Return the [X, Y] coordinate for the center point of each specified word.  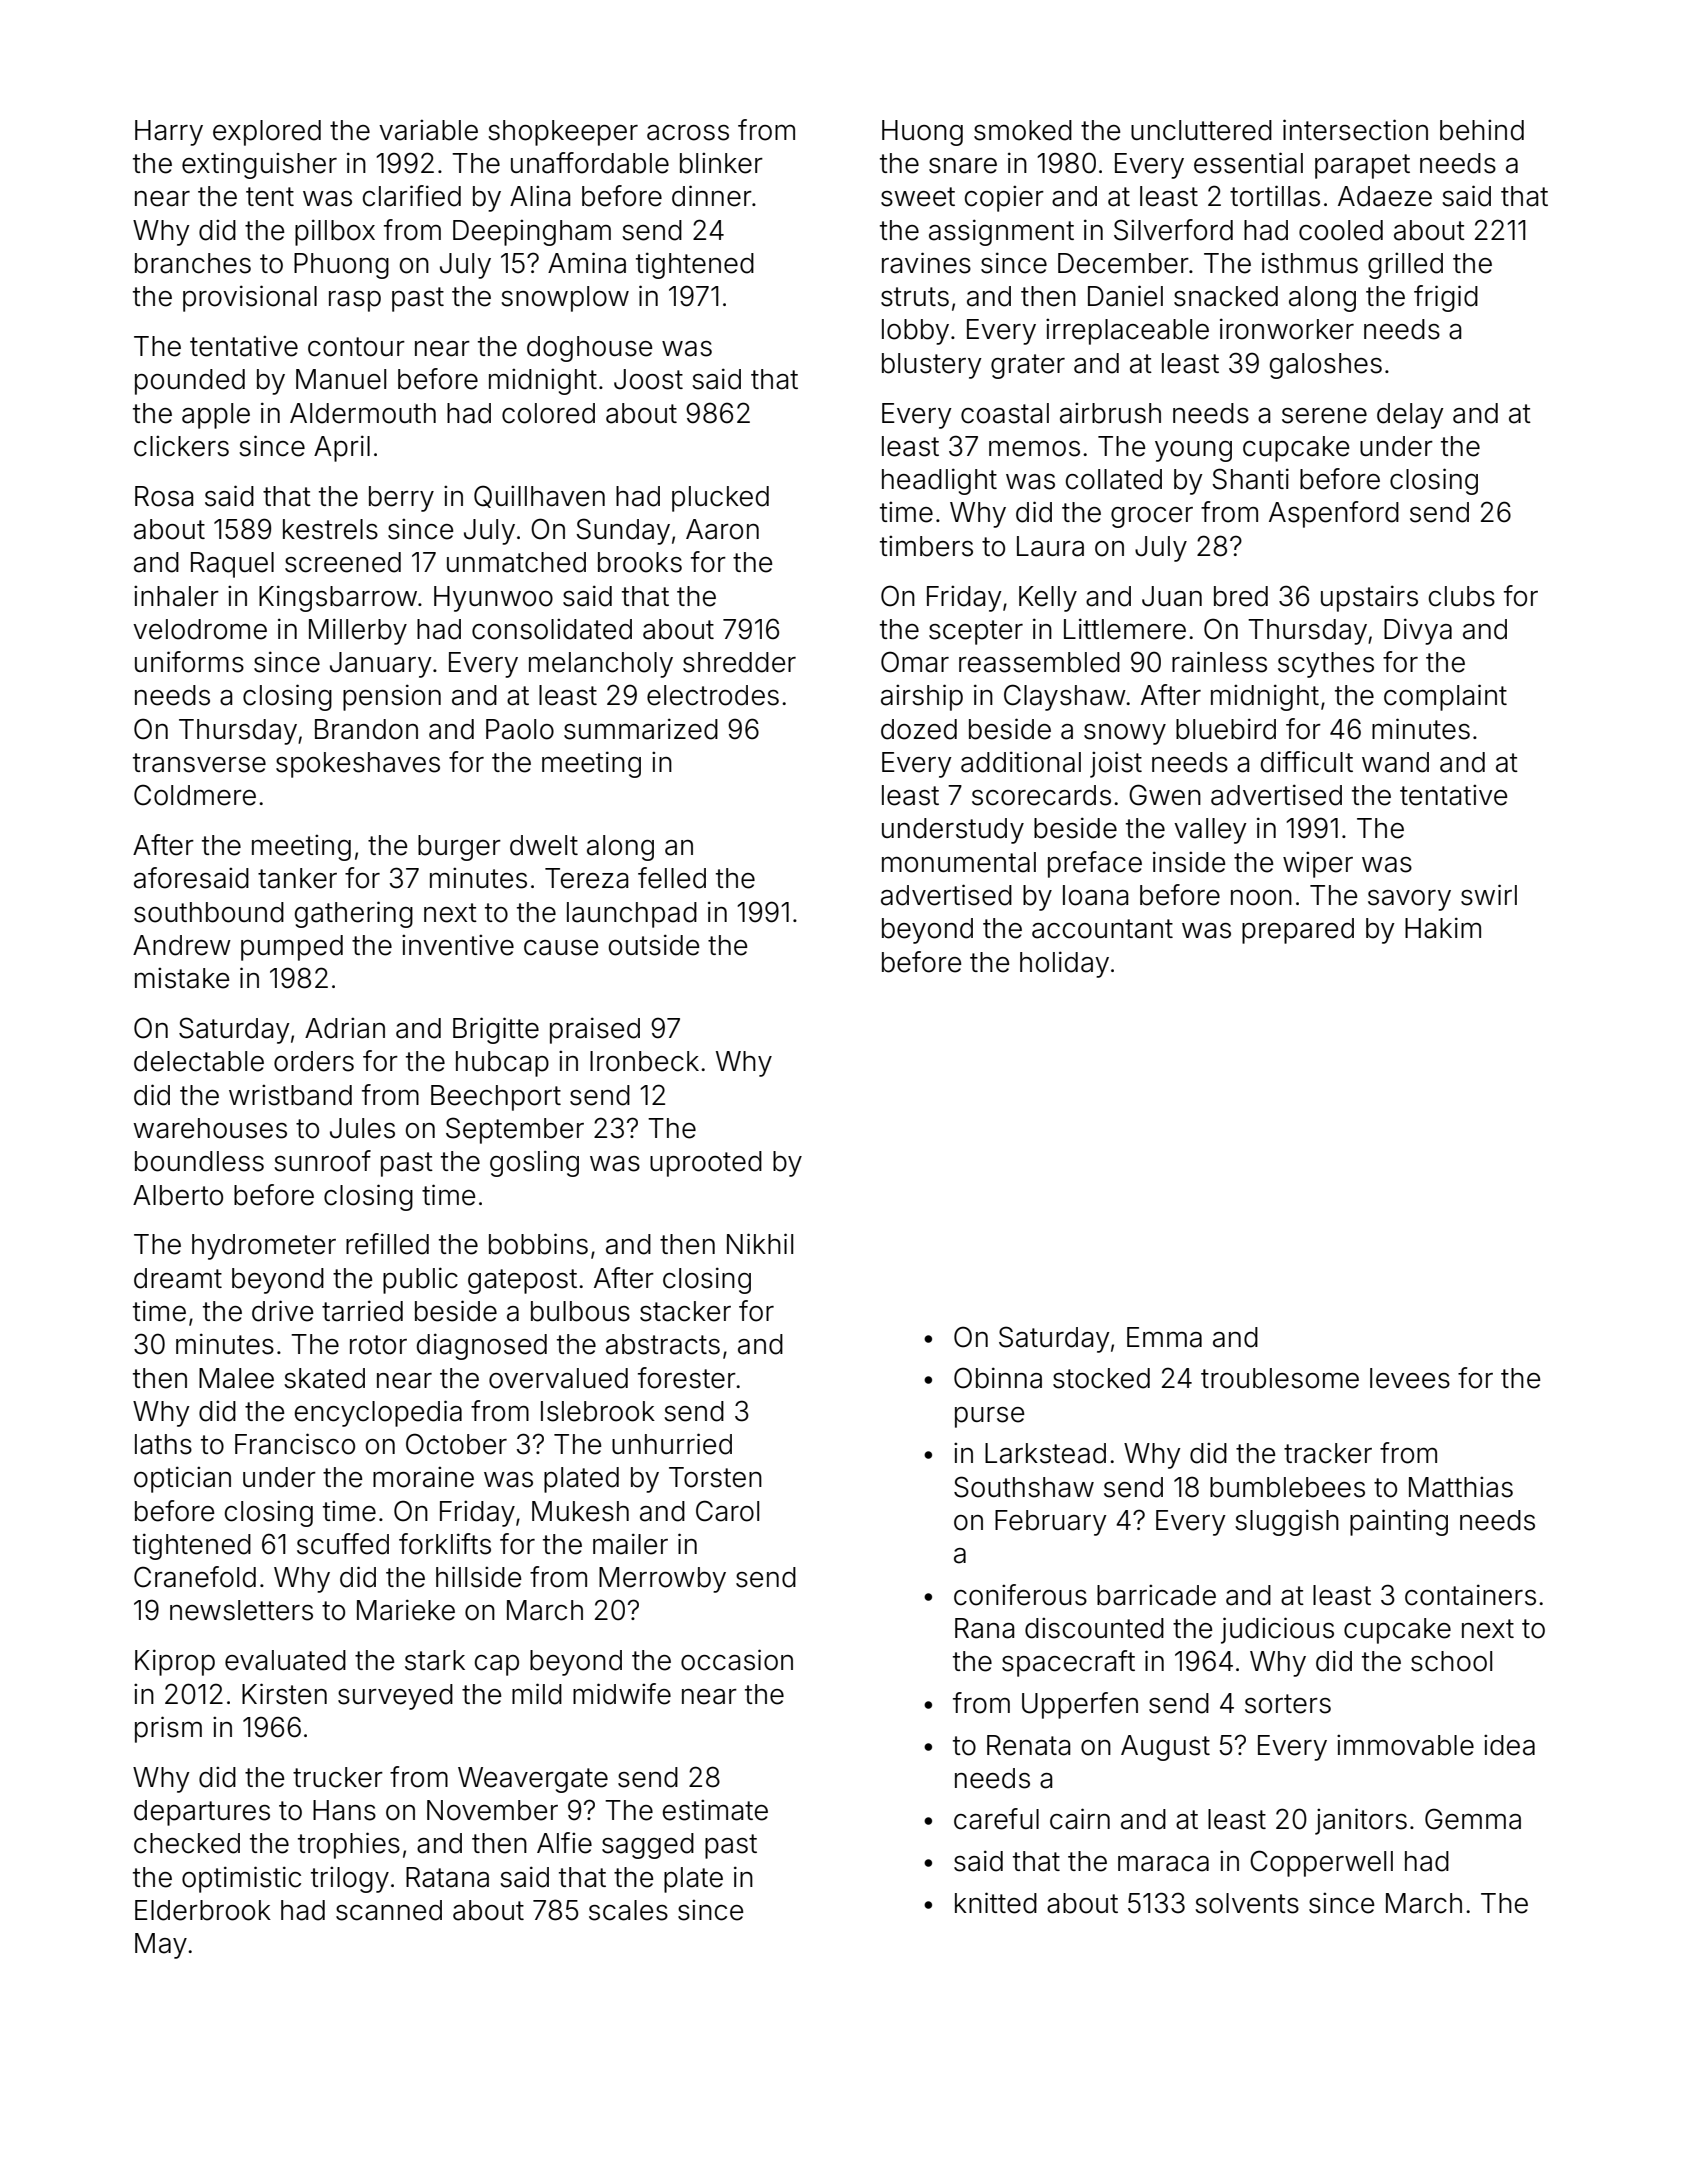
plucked [720, 499]
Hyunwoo [493, 599]
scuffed [343, 1544]
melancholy [601, 665]
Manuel [341, 379]
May [161, 1946]
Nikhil [760, 1243]
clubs [1462, 596]
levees [1410, 1378]
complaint [1445, 697]
